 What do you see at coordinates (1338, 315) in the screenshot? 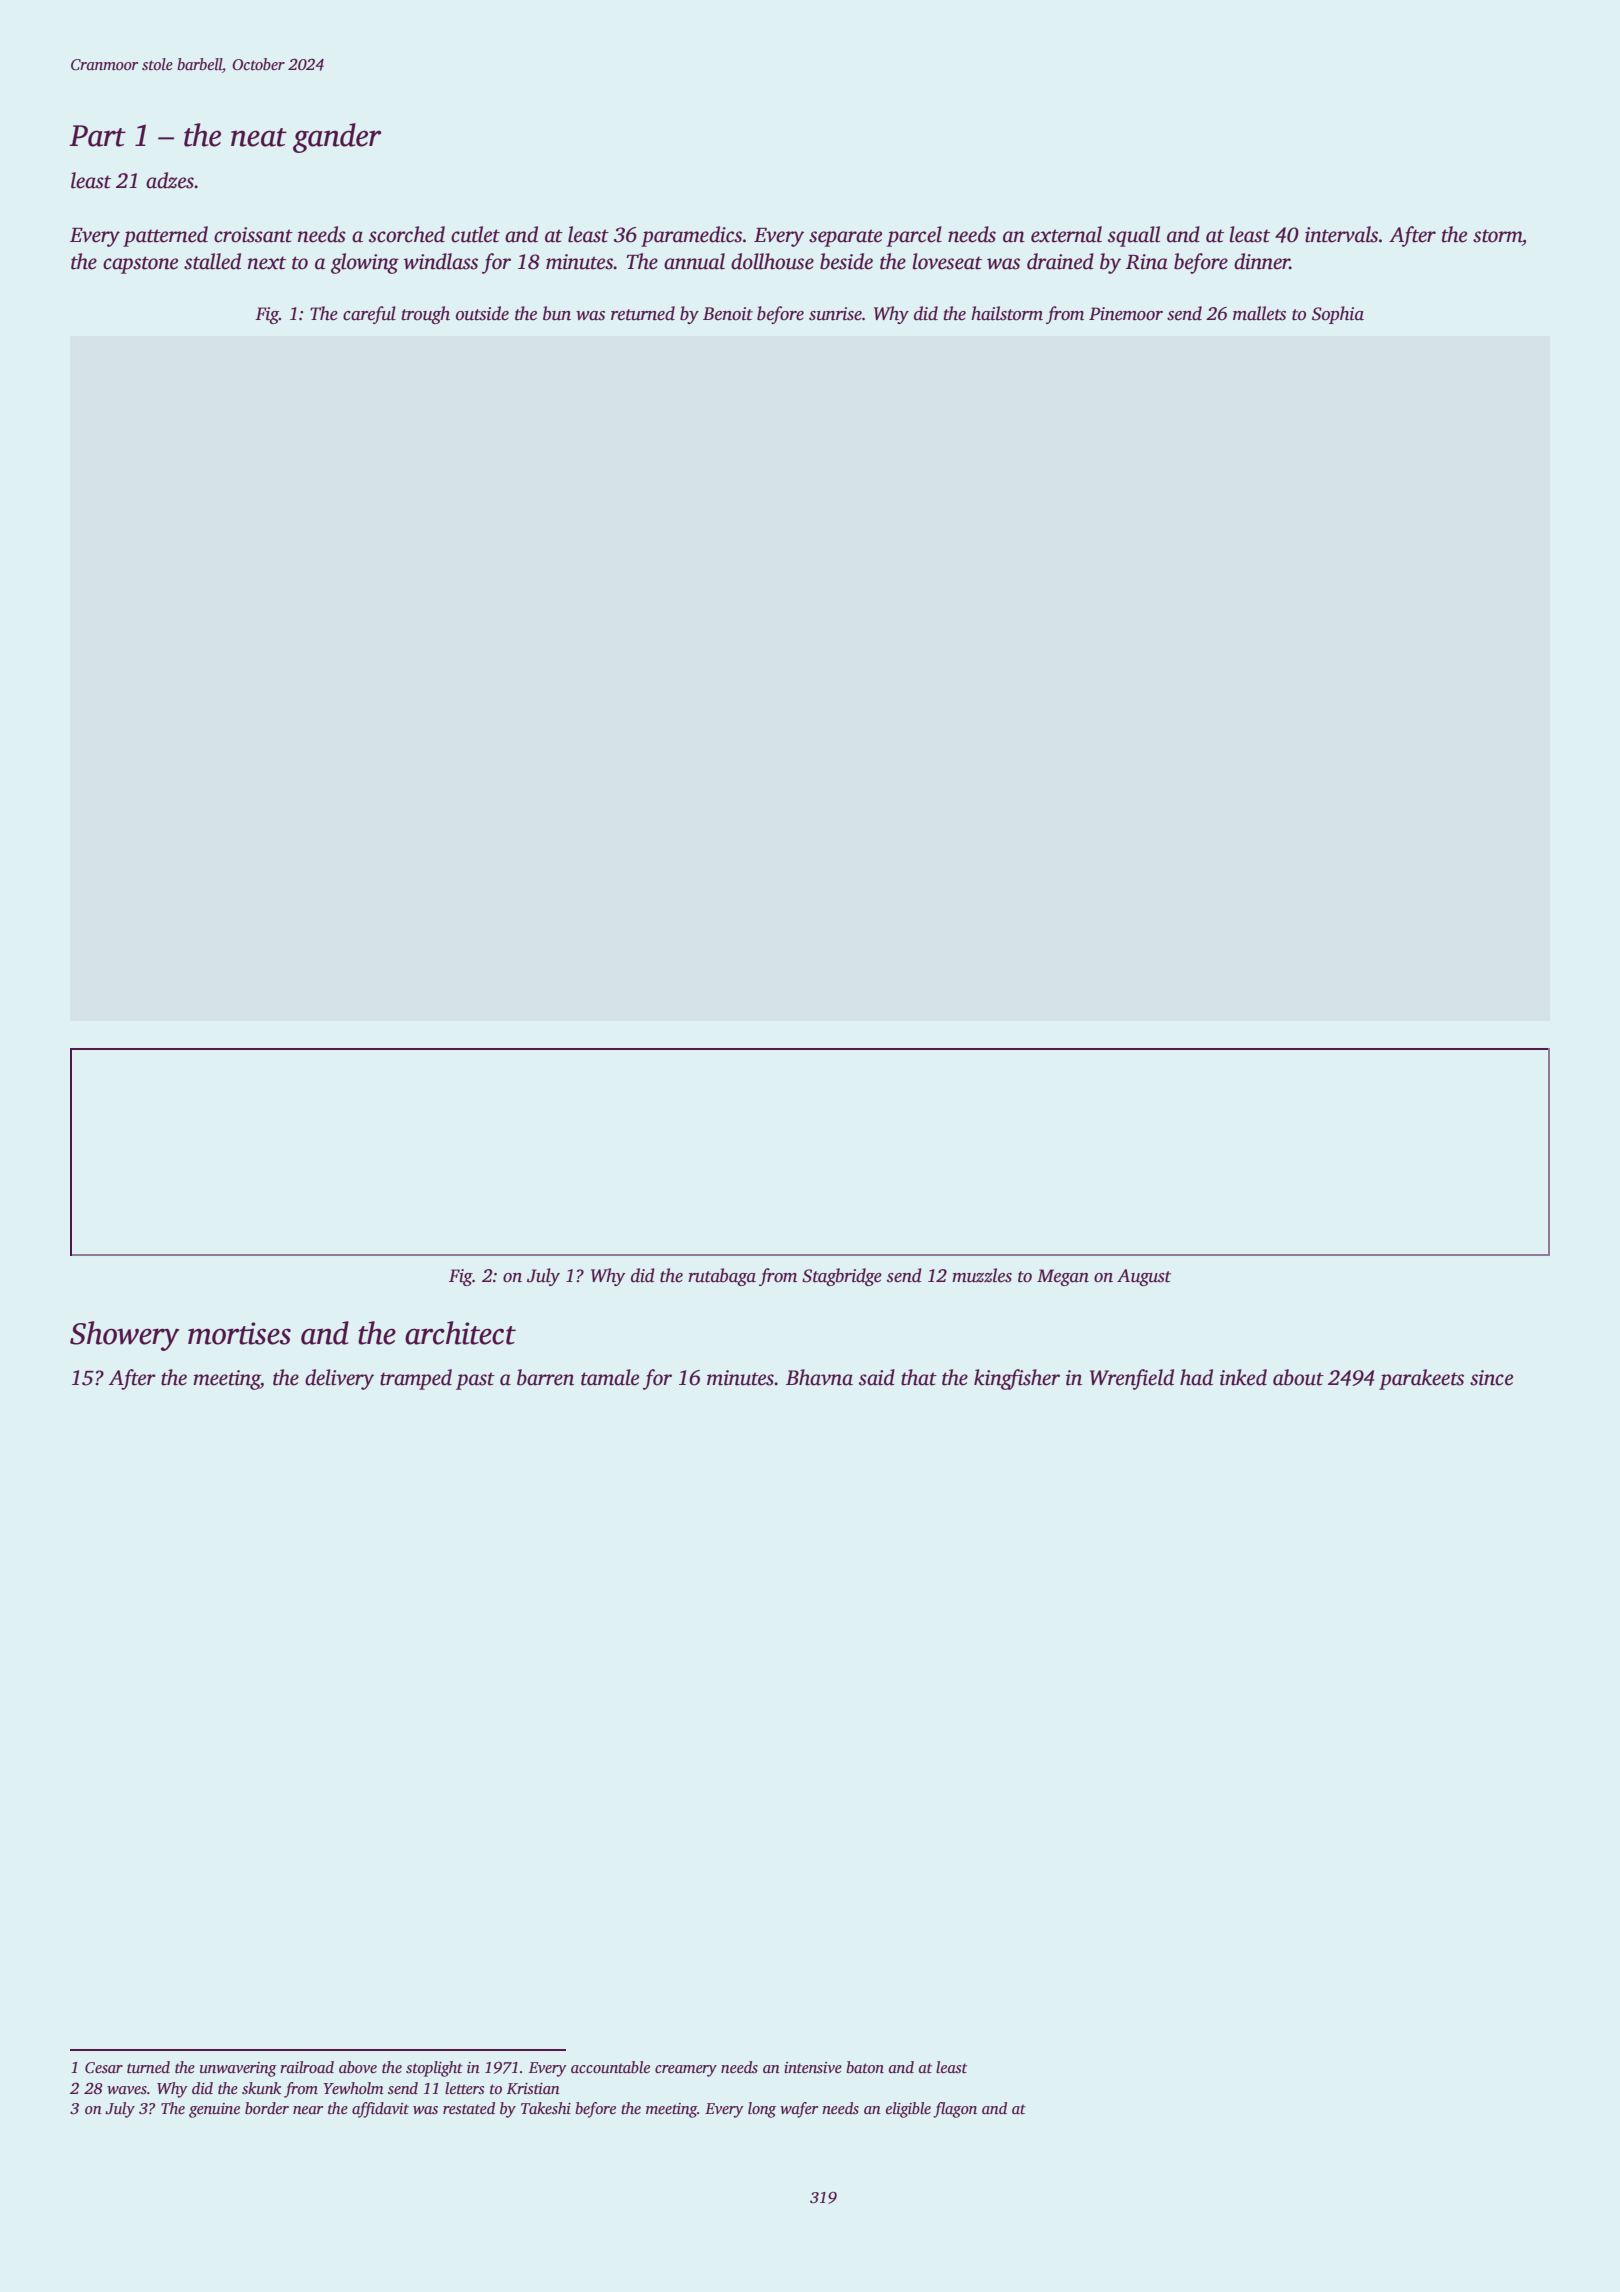
I see `Sophia` at bounding box center [1338, 315].
